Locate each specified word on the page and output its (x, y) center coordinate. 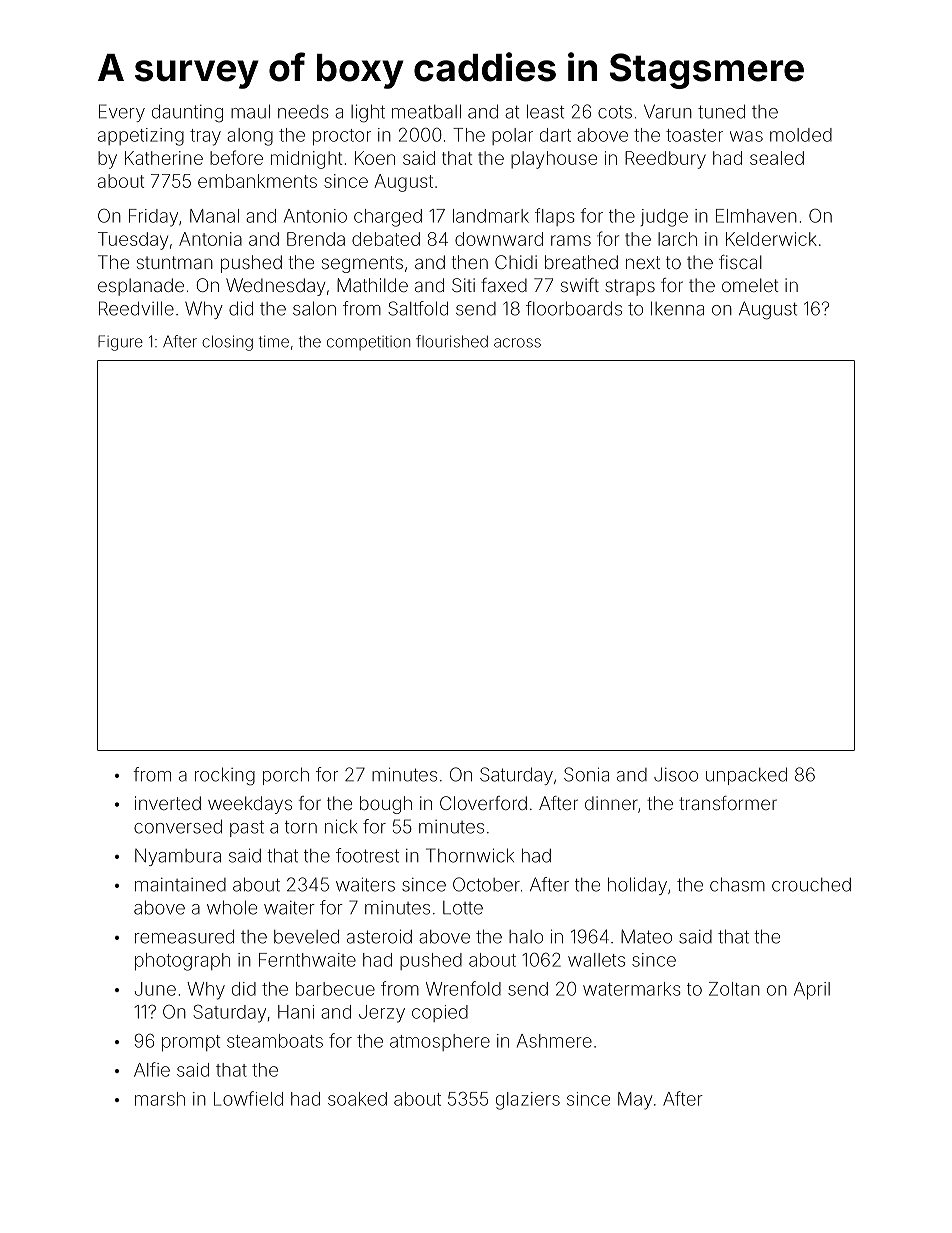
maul (250, 111)
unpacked (746, 776)
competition (368, 343)
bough (386, 805)
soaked (357, 1099)
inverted (168, 803)
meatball (426, 111)
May (635, 1101)
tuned (721, 112)
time (274, 341)
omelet (750, 285)
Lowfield (248, 1098)
